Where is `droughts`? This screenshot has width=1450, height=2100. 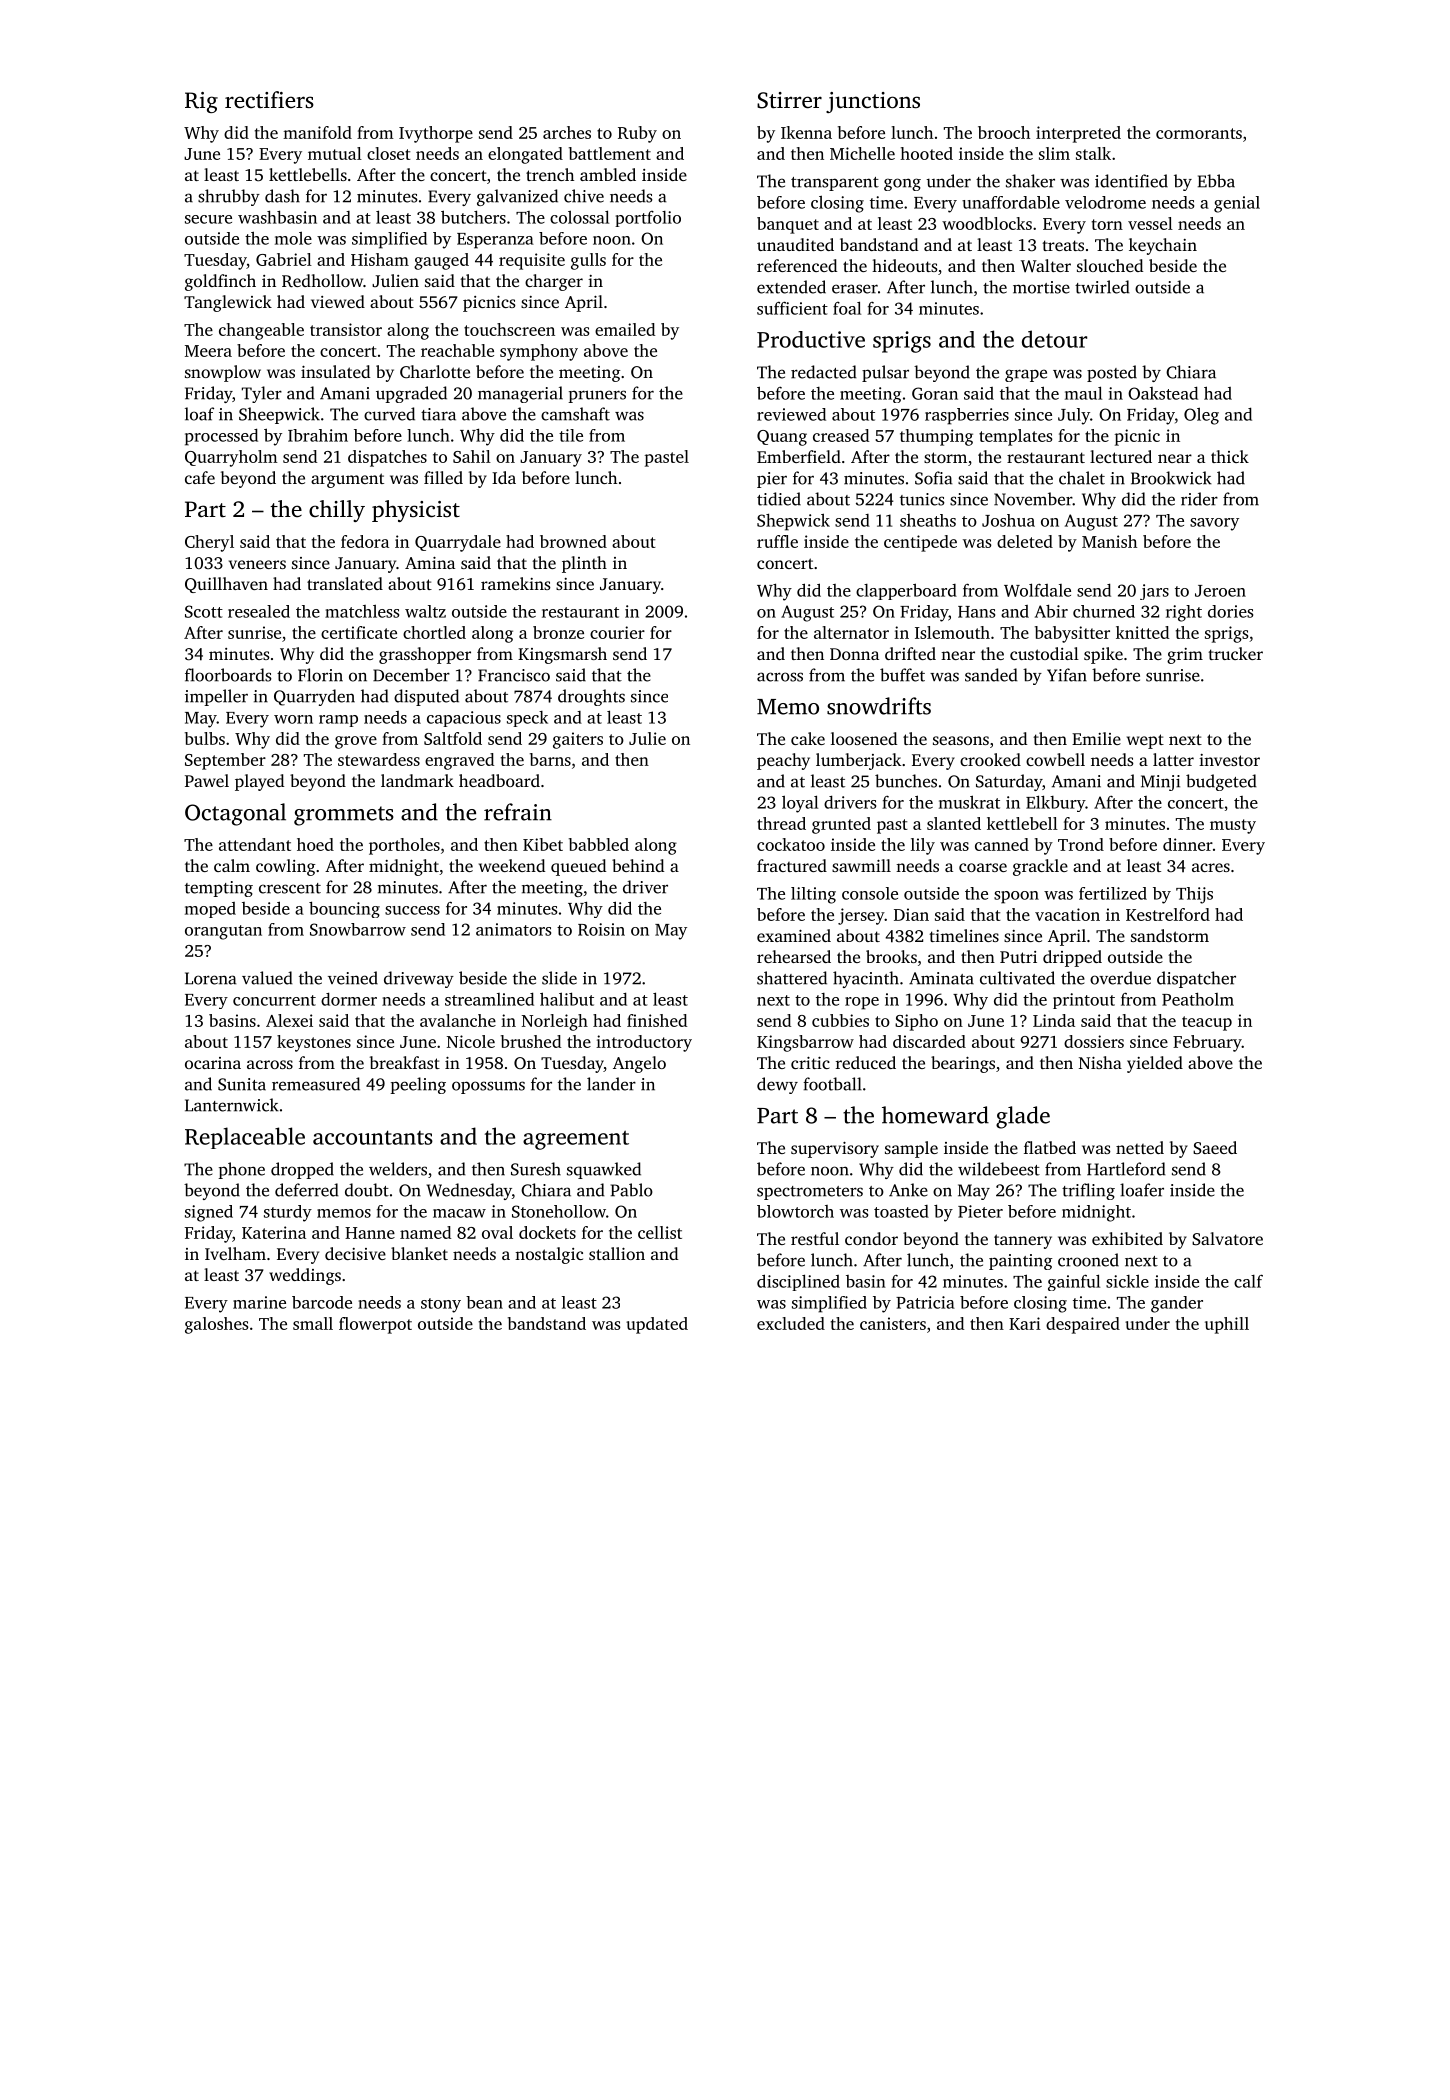
droughts is located at coordinates (591, 697).
